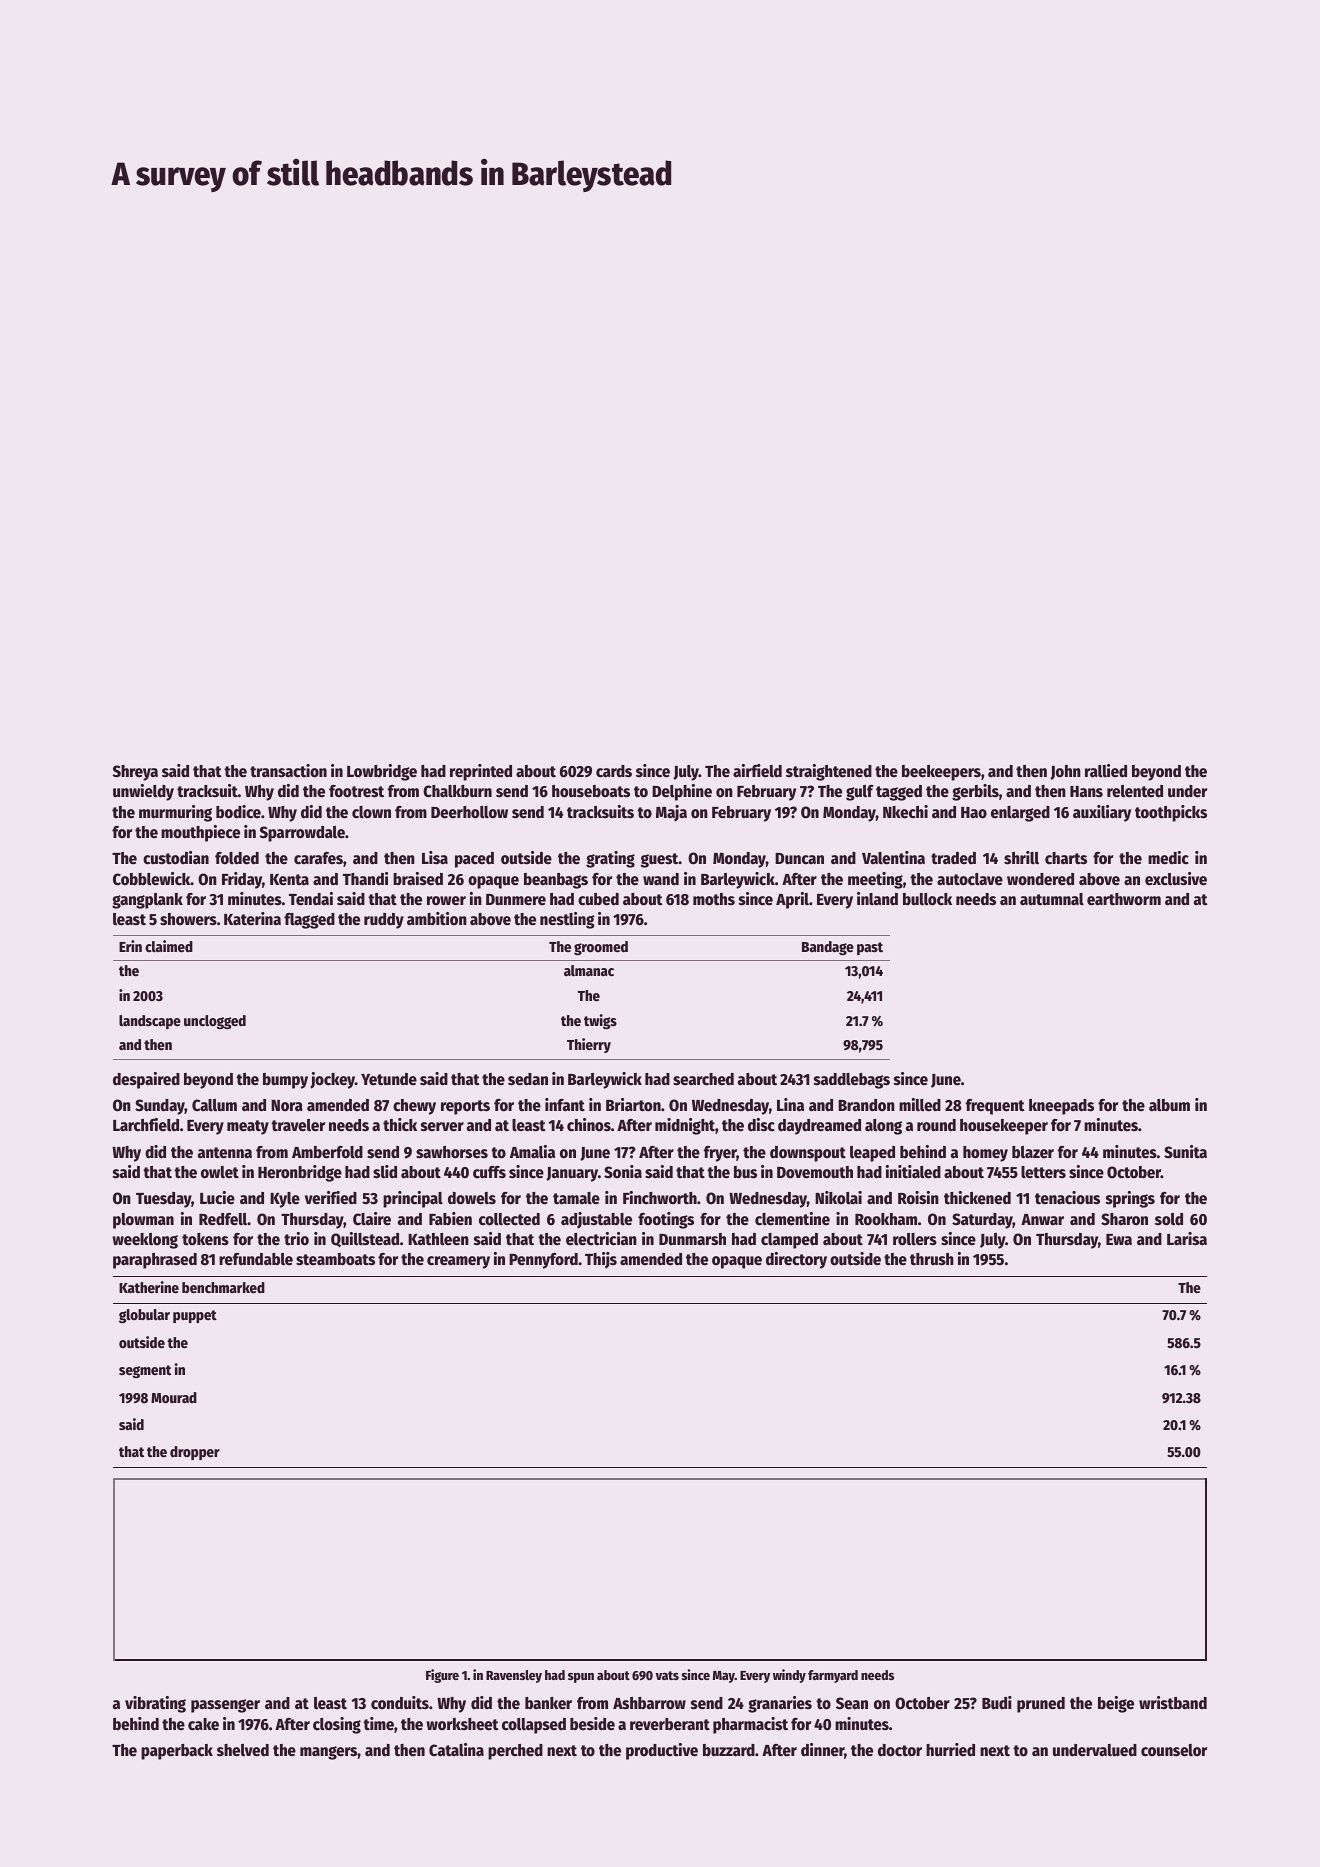  What do you see at coordinates (543, 1261) in the screenshot?
I see `Pennyford` at bounding box center [543, 1261].
